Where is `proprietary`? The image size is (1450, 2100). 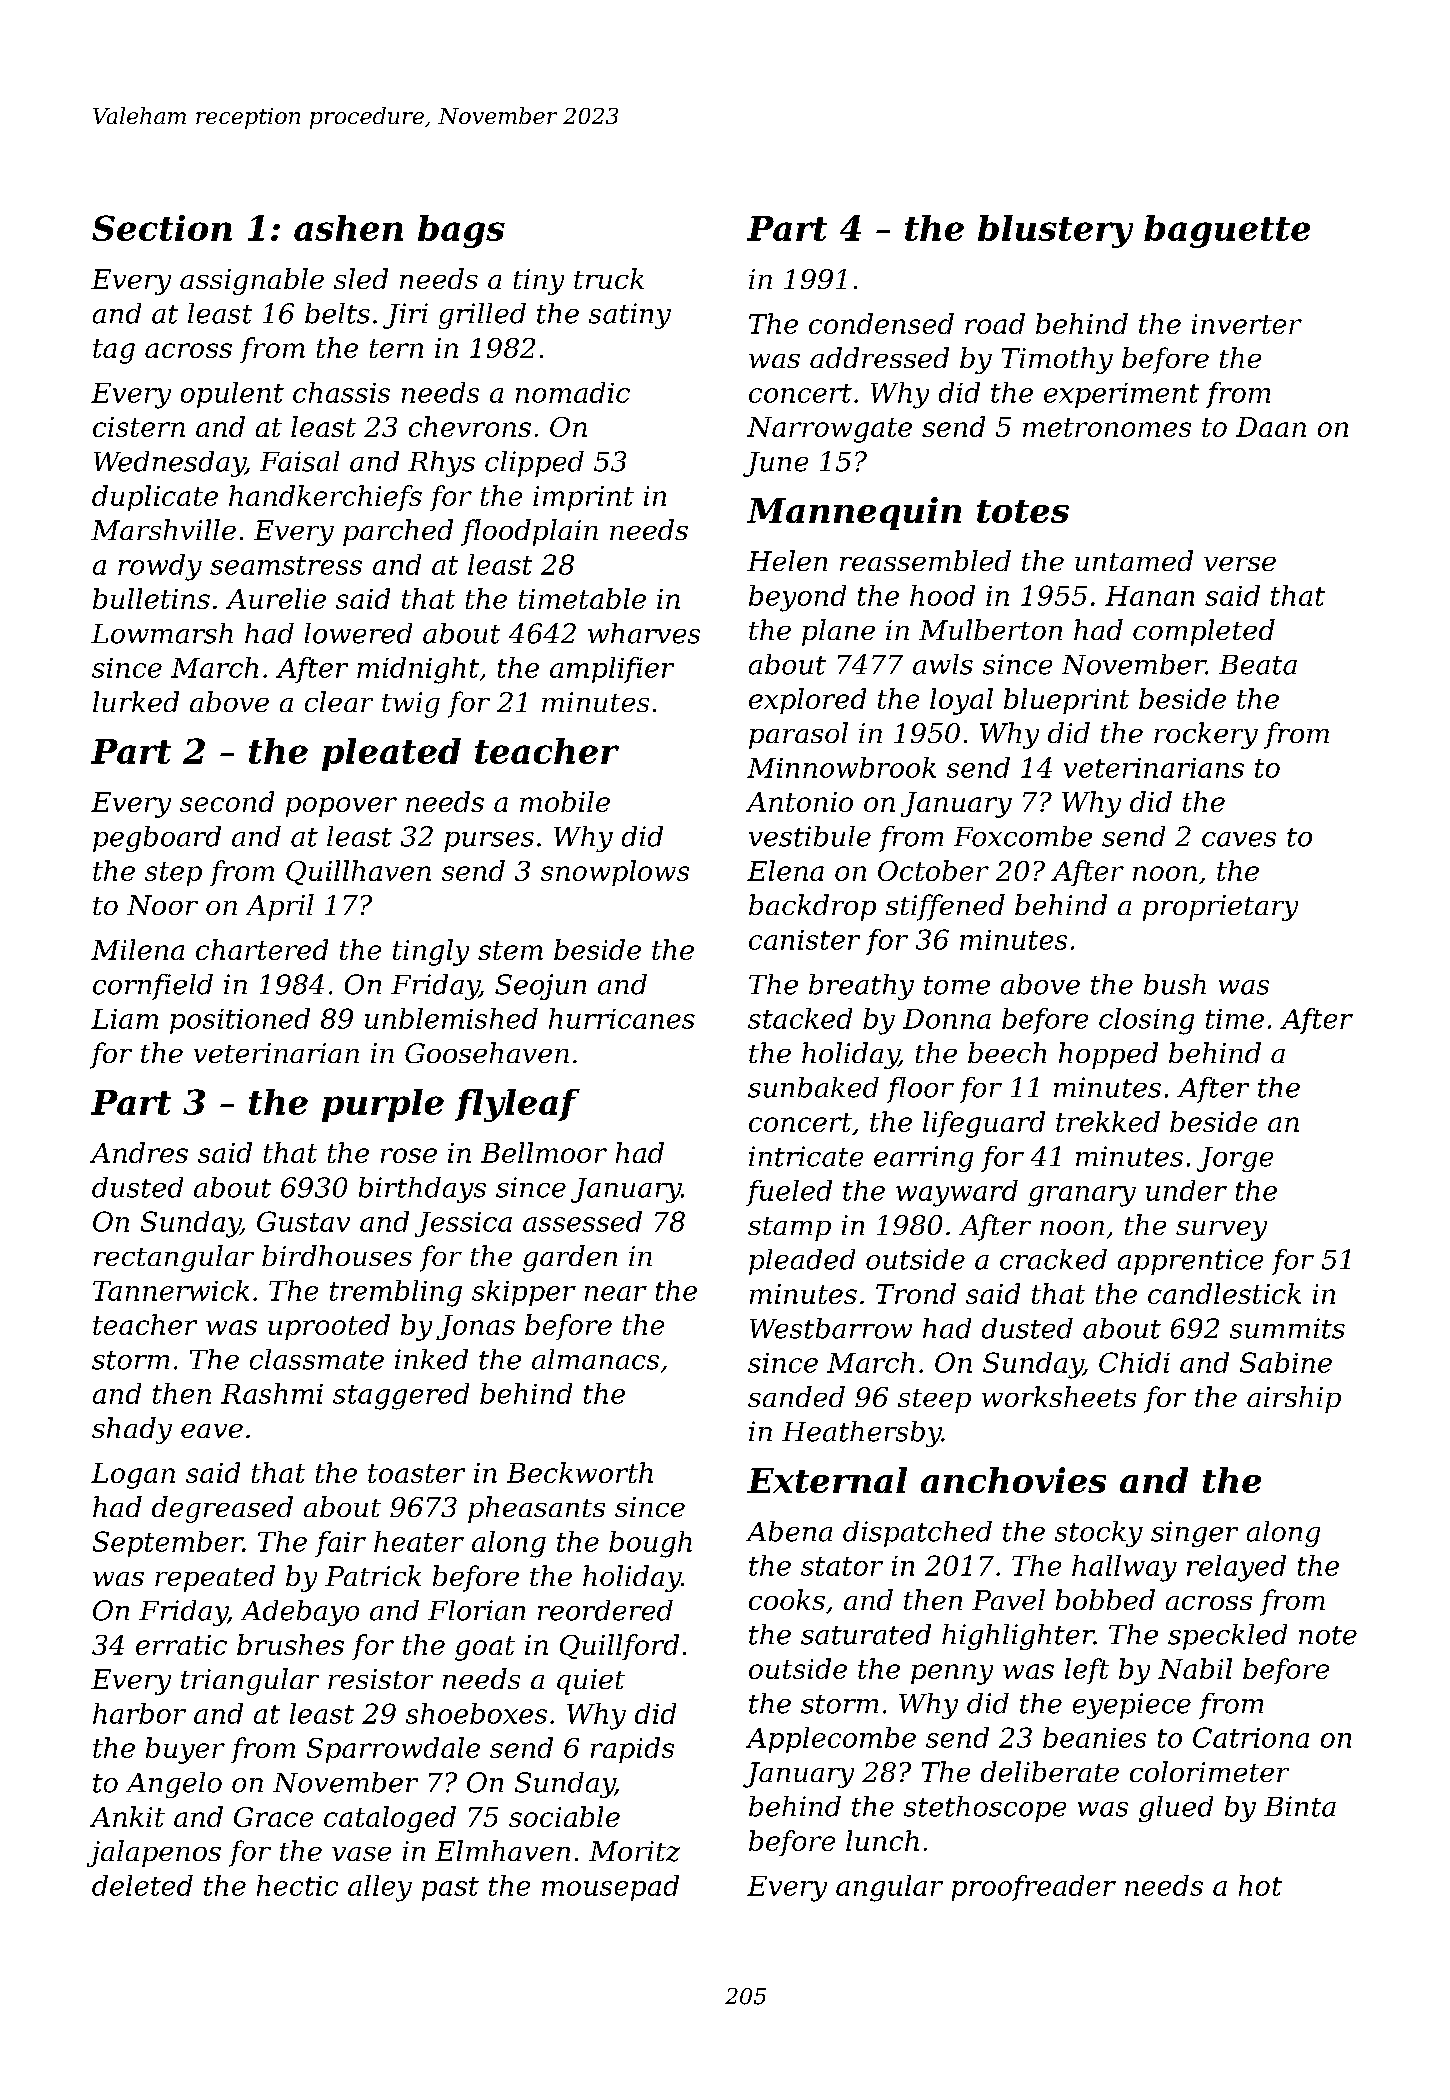
proprietary is located at coordinates (1220, 908).
